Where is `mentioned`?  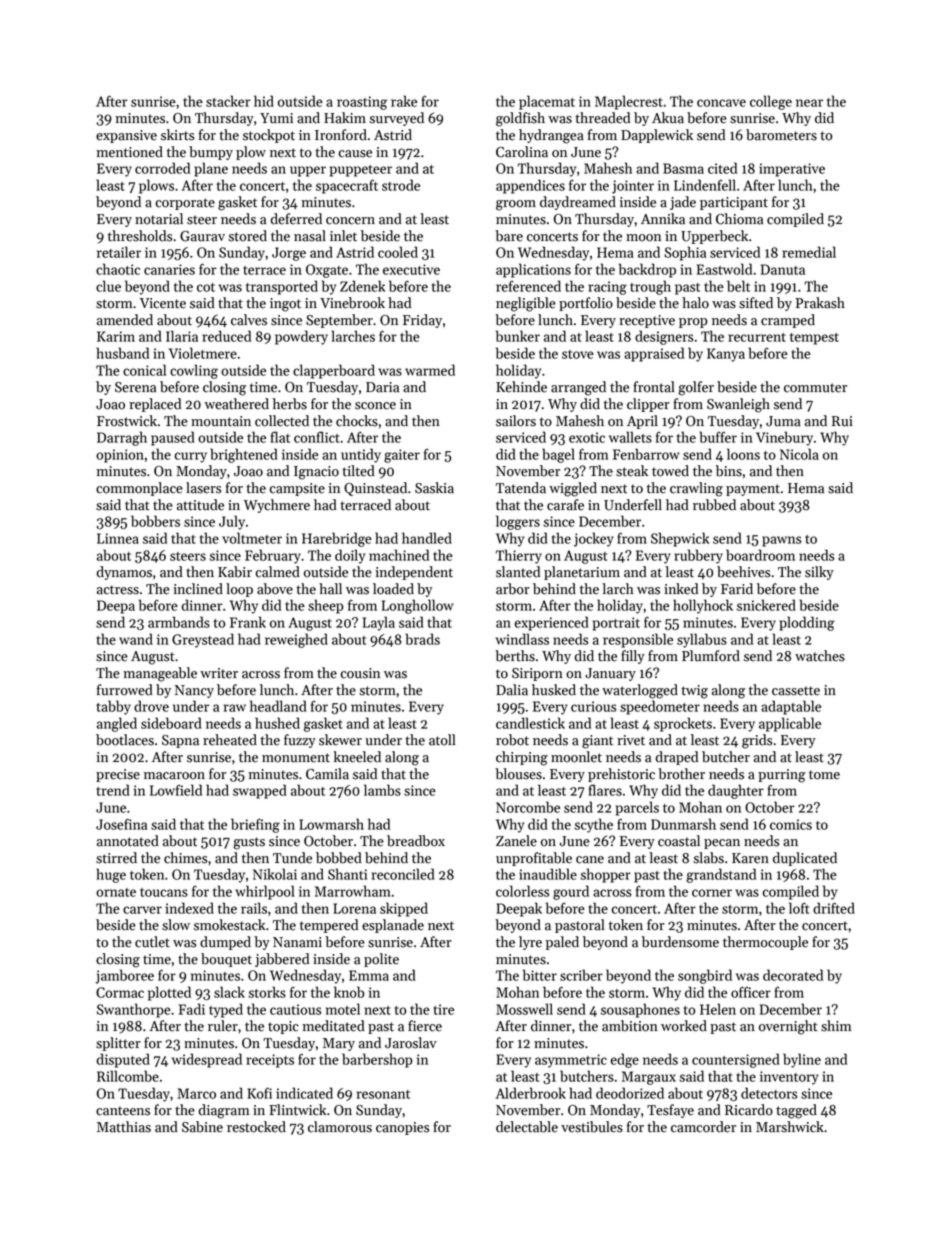 mentioned is located at coordinates (129, 152).
